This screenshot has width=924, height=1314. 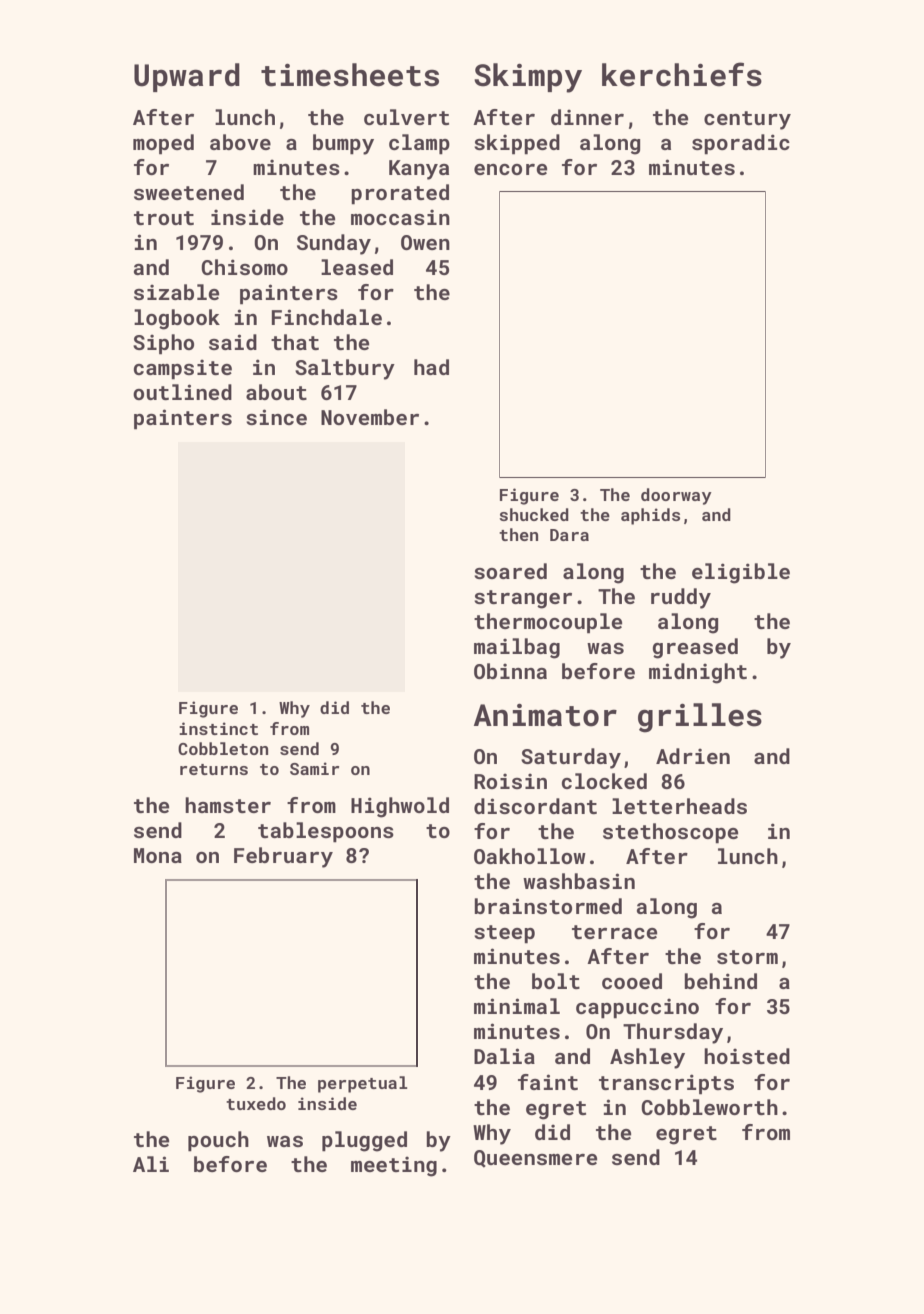 I want to click on leased, so click(x=357, y=267).
